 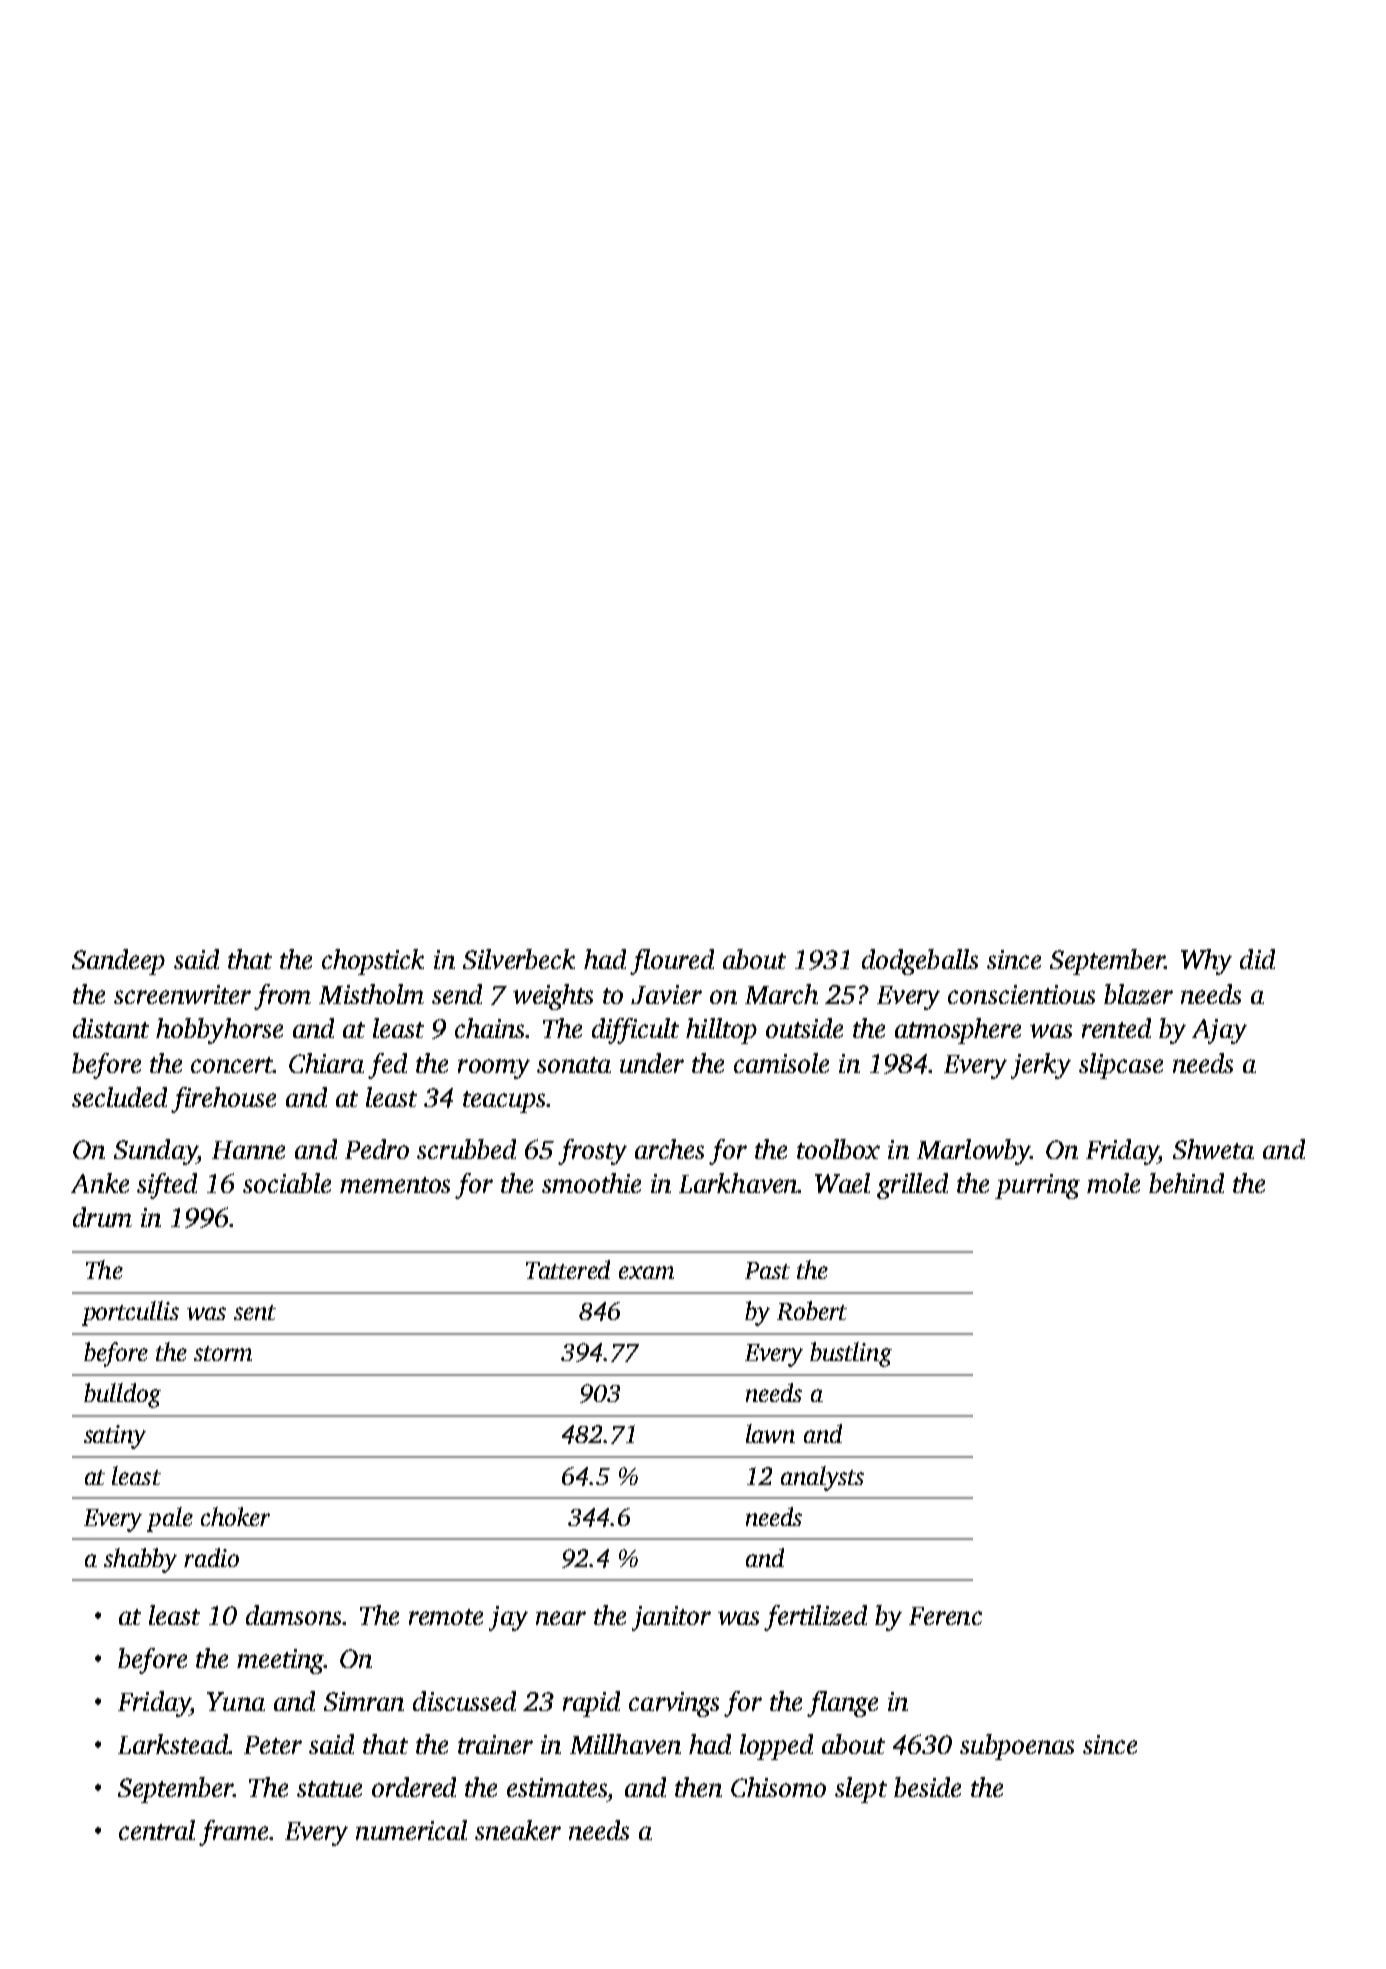 What do you see at coordinates (674, 1704) in the page?
I see `carvings` at bounding box center [674, 1704].
